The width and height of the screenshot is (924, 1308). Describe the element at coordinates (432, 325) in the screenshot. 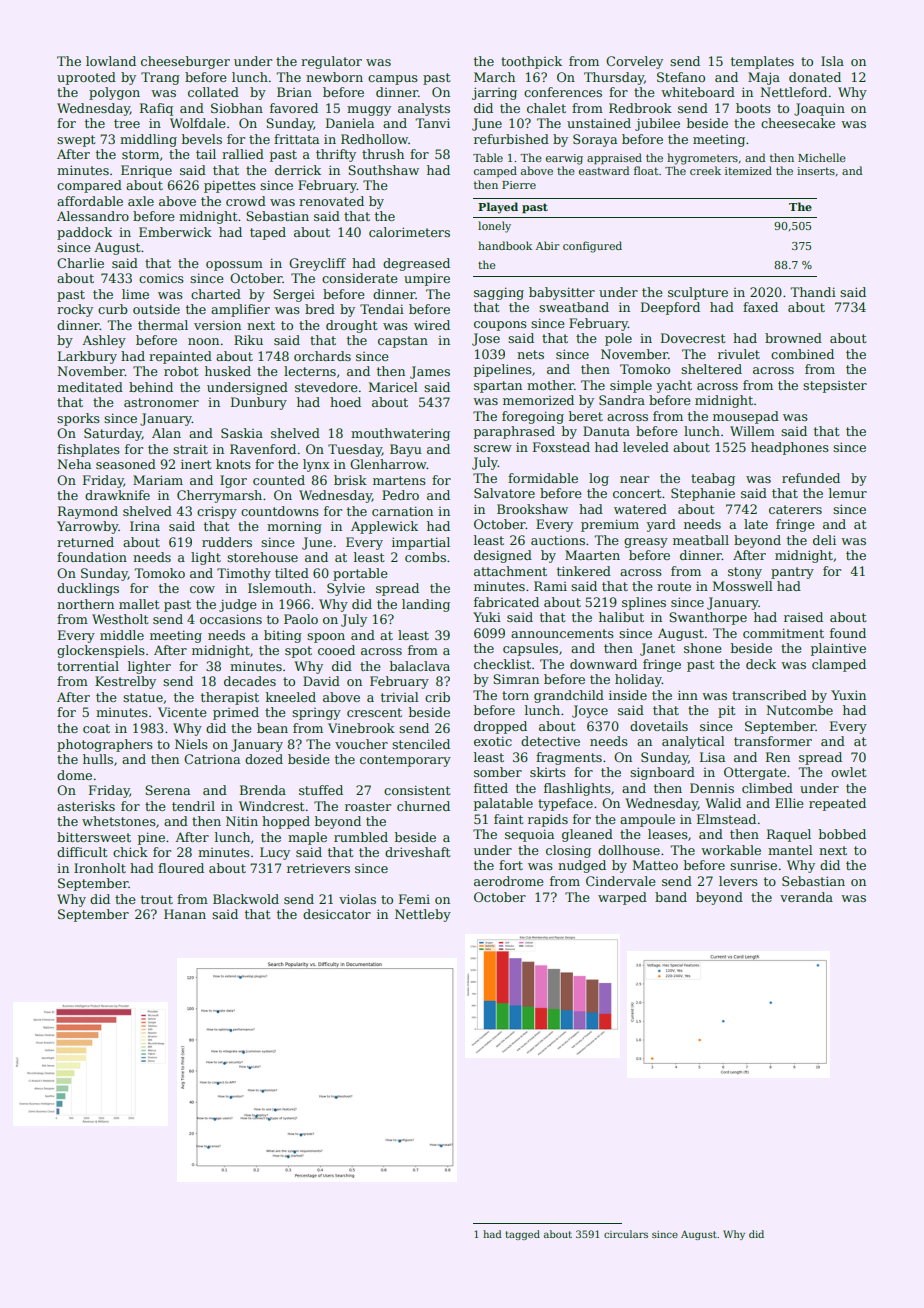

I see `wired` at that location.
